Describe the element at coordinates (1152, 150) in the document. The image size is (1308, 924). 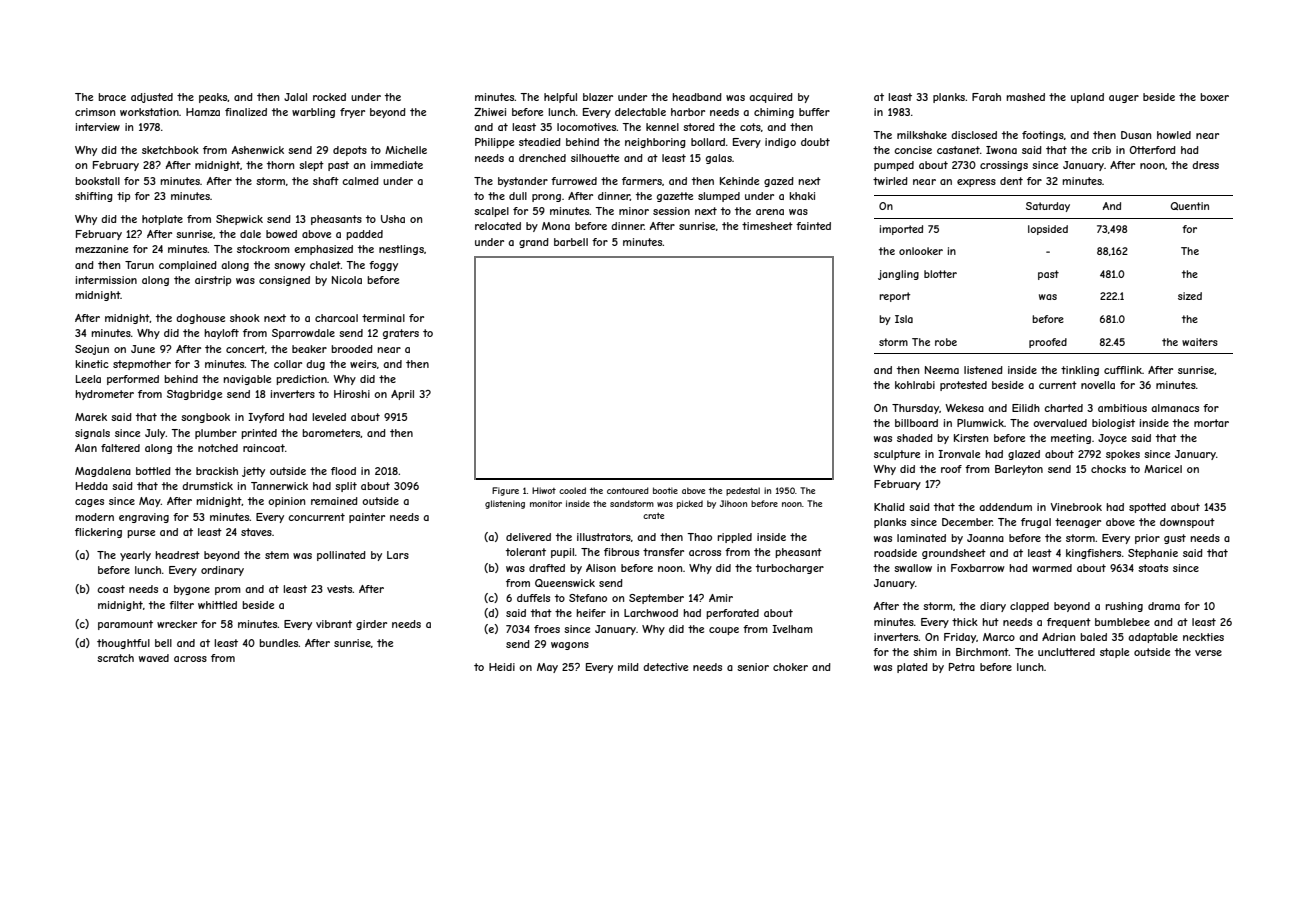
I see `Otterford` at that location.
